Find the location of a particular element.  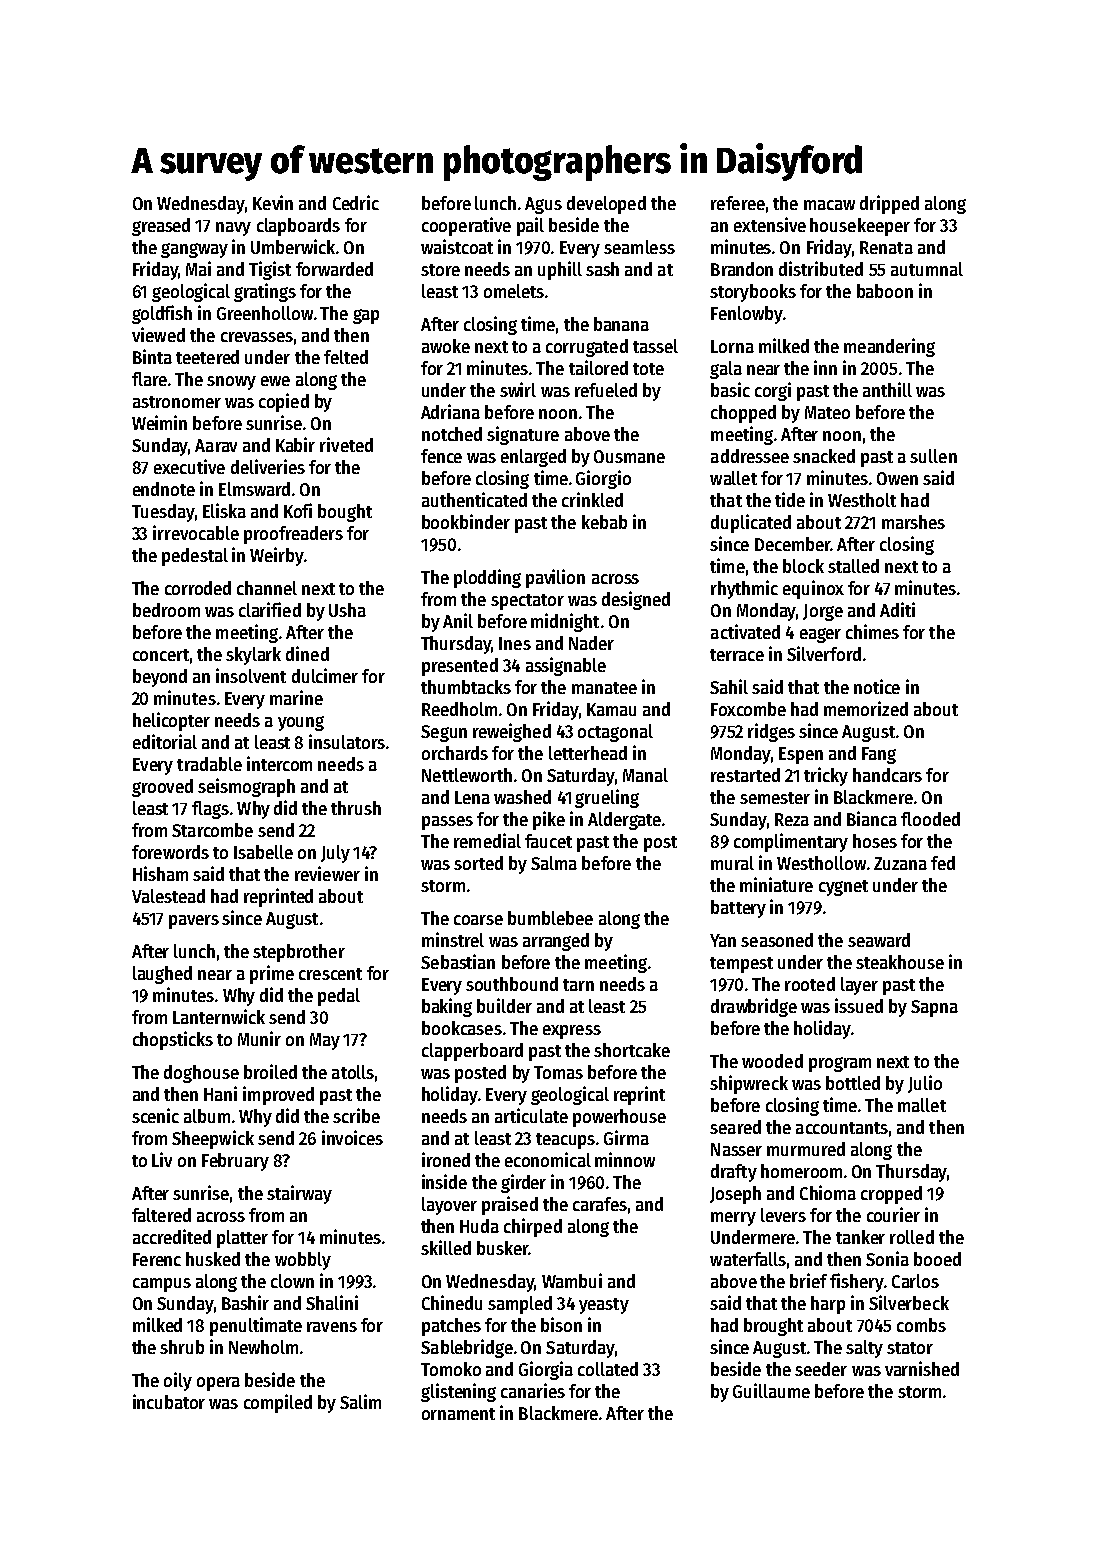

clapboards is located at coordinates (298, 227).
